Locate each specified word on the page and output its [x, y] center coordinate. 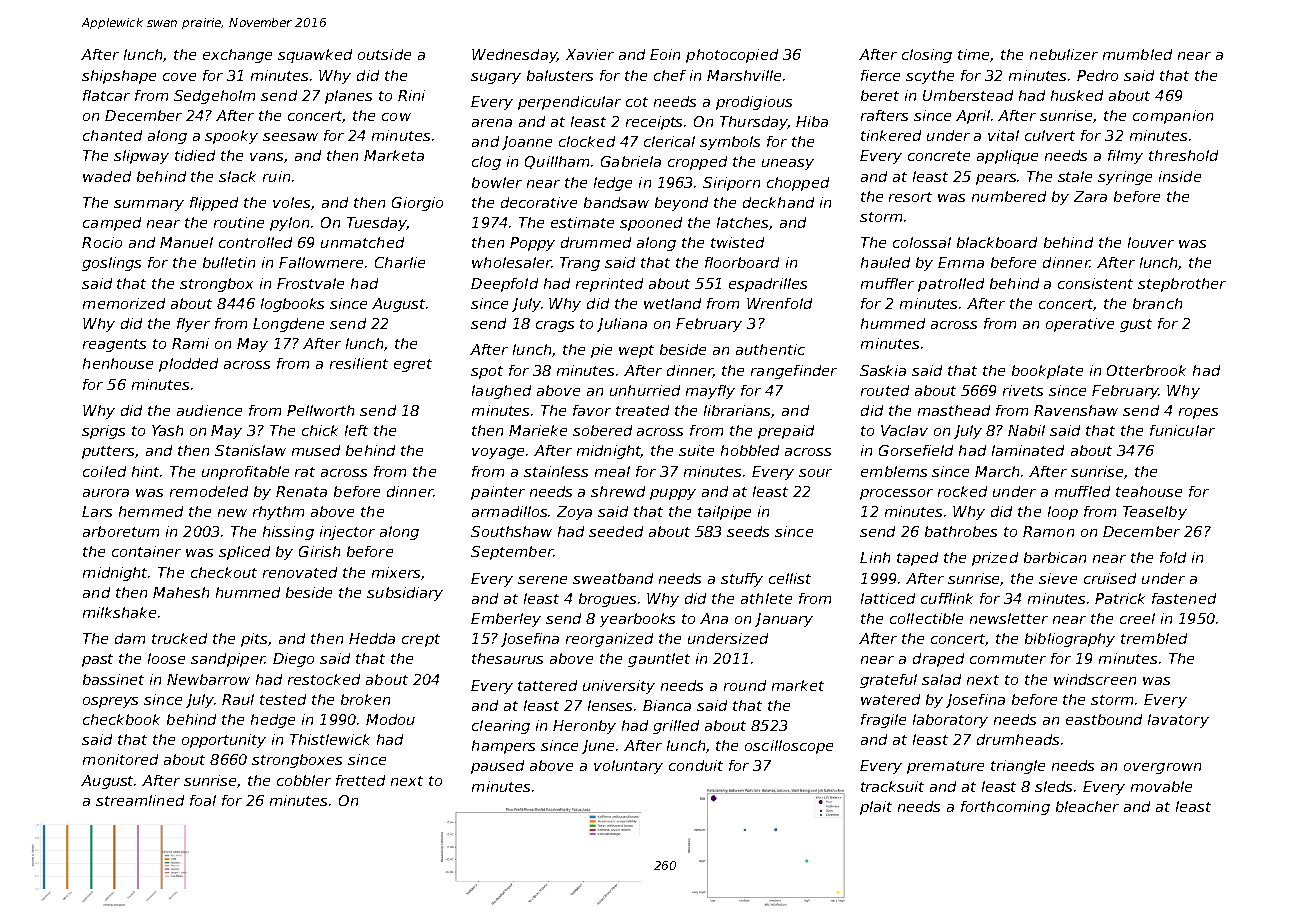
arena [492, 123]
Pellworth [320, 410]
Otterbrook [1146, 370]
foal [203, 800]
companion [1173, 117]
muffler [887, 283]
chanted [112, 135]
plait [876, 808]
